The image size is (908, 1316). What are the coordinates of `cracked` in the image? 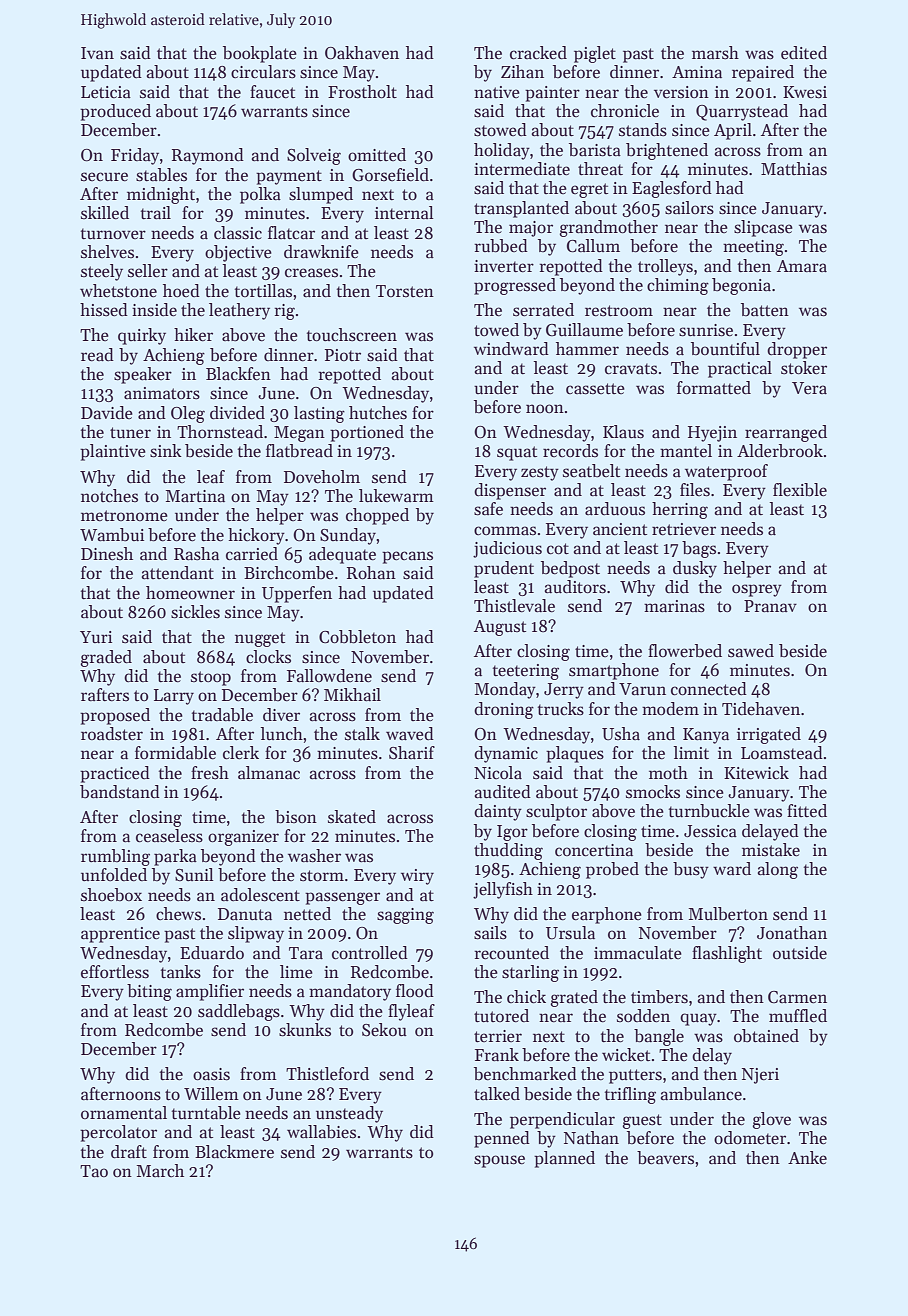 It's located at (538, 53).
